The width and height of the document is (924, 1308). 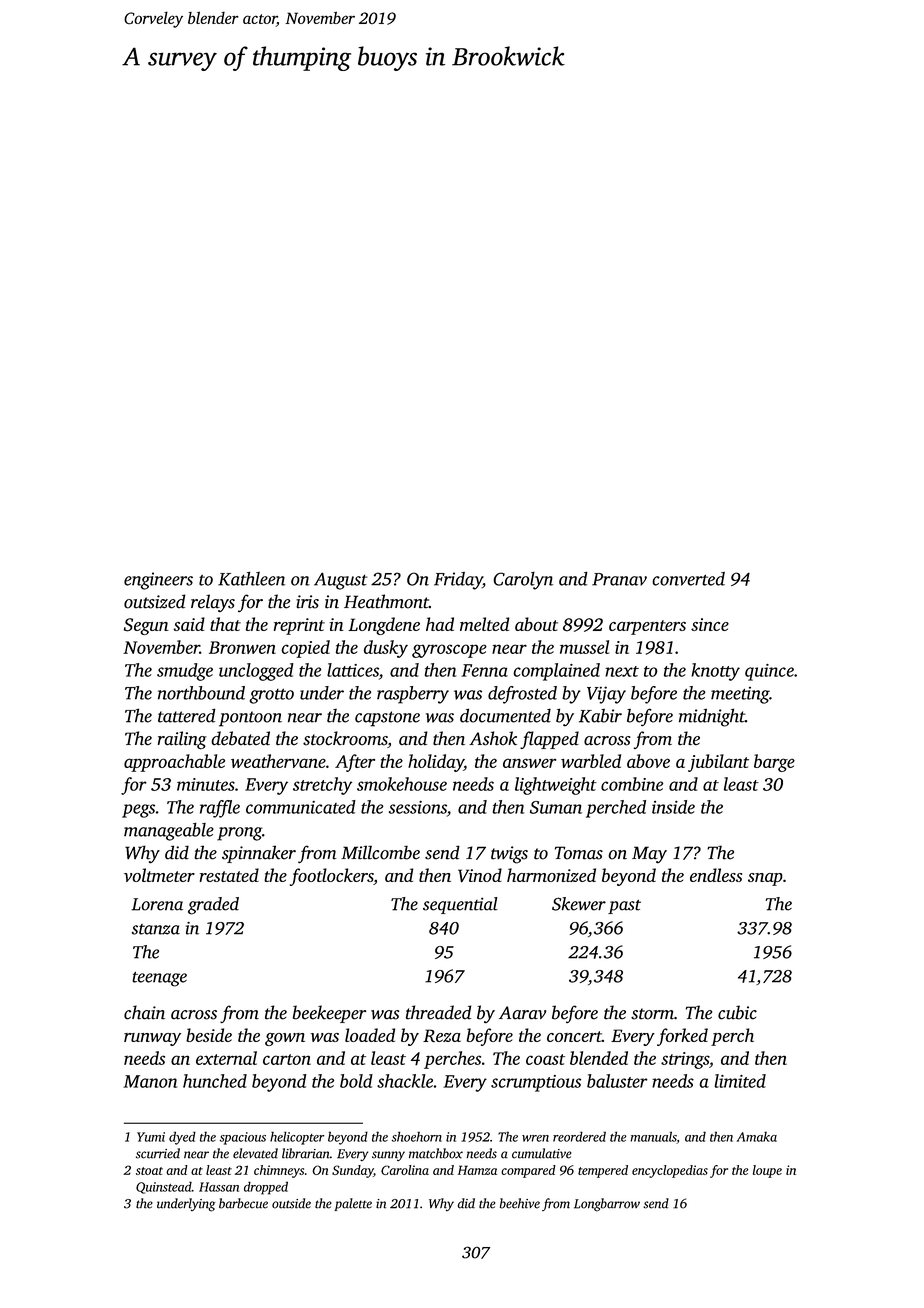 What do you see at coordinates (740, 695) in the document?
I see `meeting` at bounding box center [740, 695].
